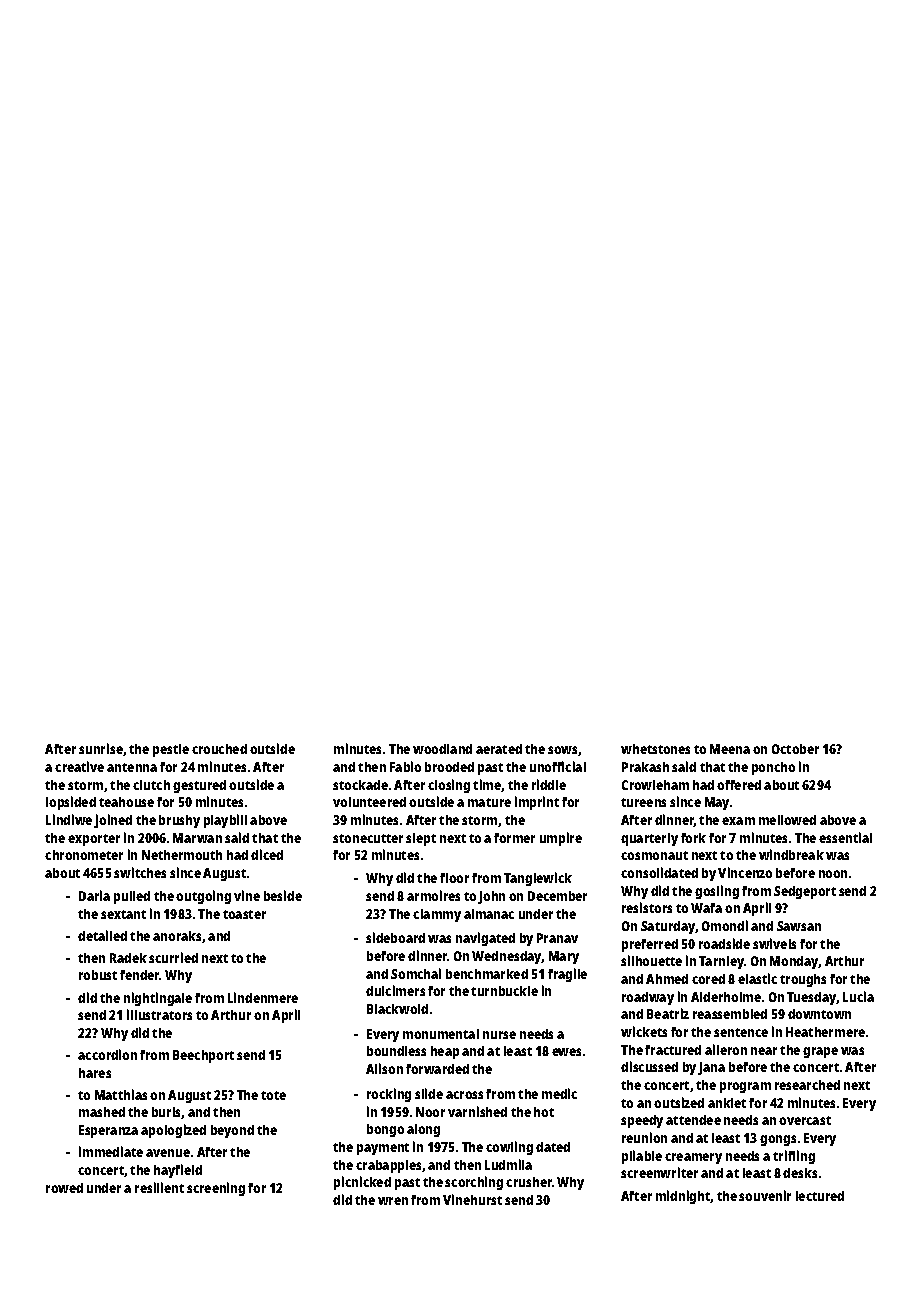 Image resolution: width=924 pixels, height=1308 pixels. I want to click on heap, so click(445, 1052).
